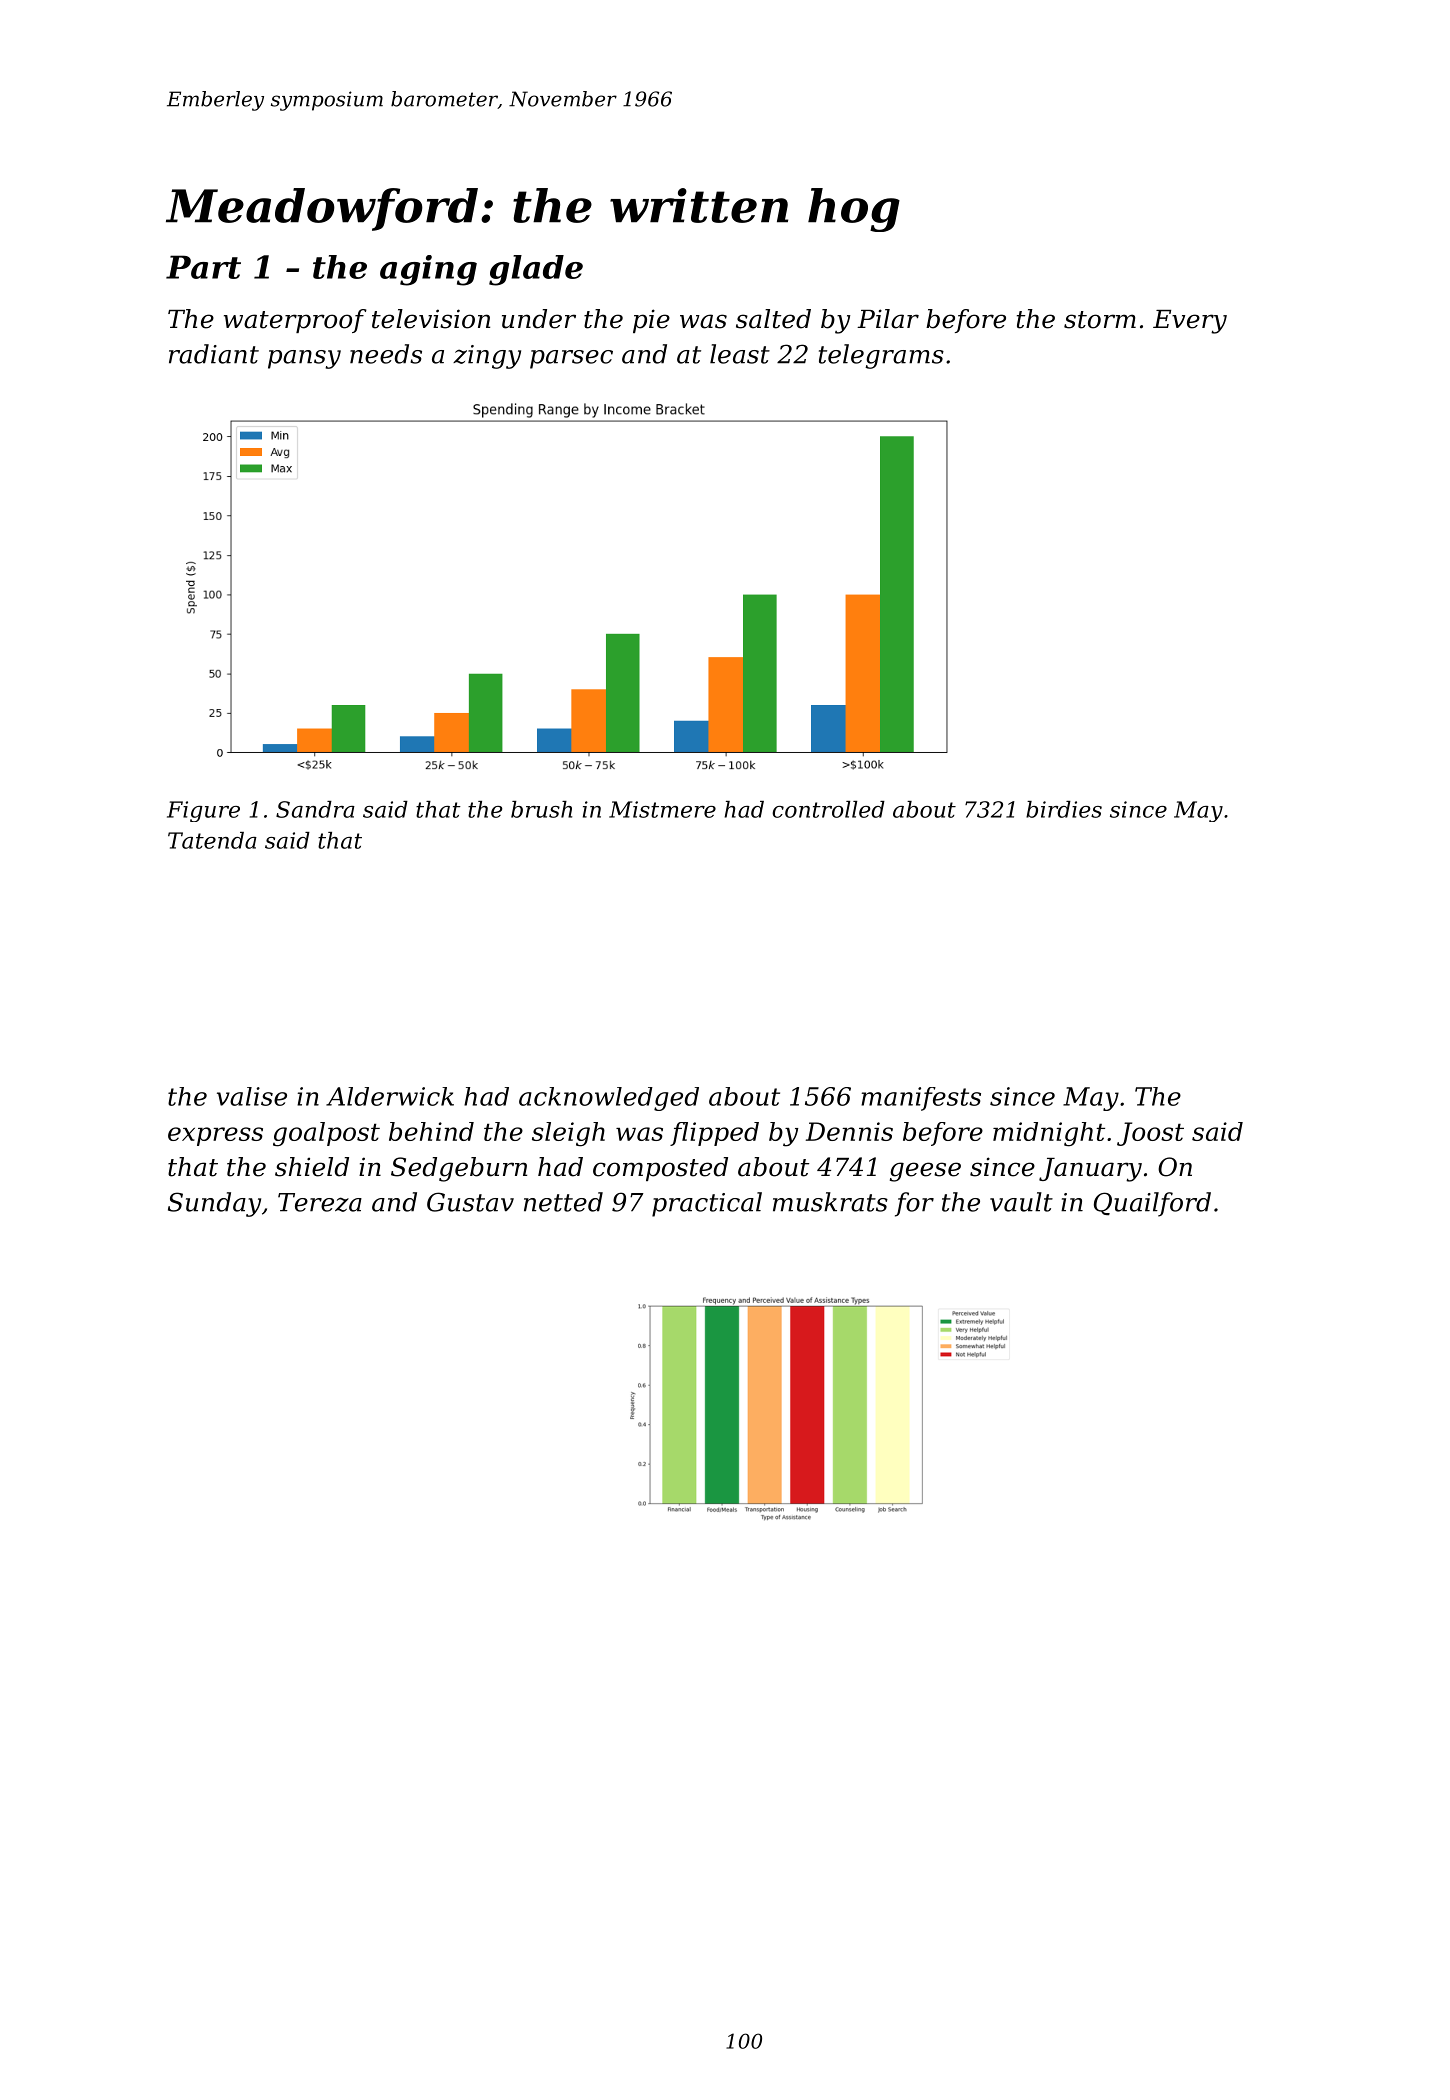 The width and height of the page is (1450, 2100). Describe the element at coordinates (830, 1202) in the page. I see `muskrats` at that location.
